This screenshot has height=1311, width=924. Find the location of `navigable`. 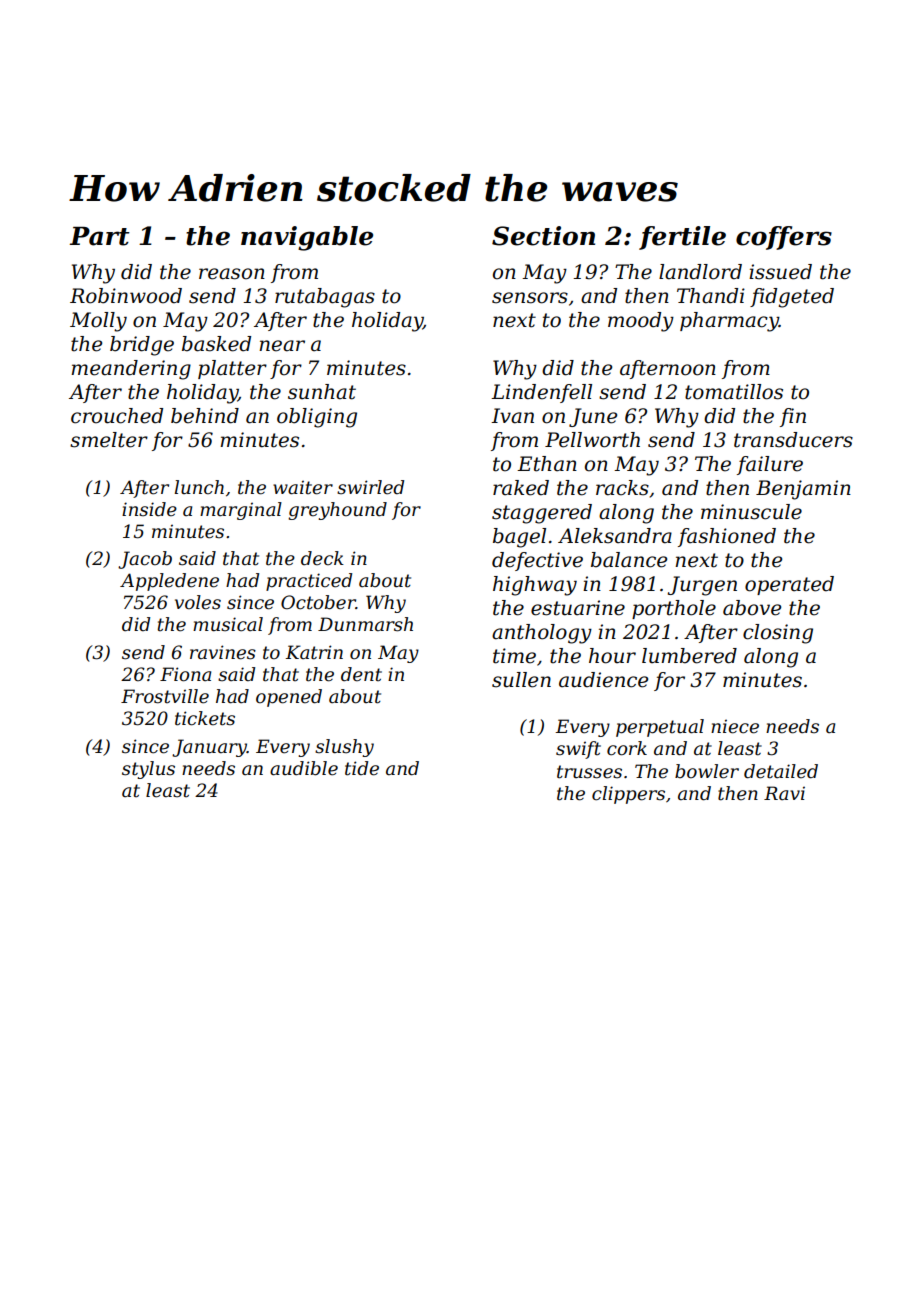

navigable is located at coordinates (307, 238).
